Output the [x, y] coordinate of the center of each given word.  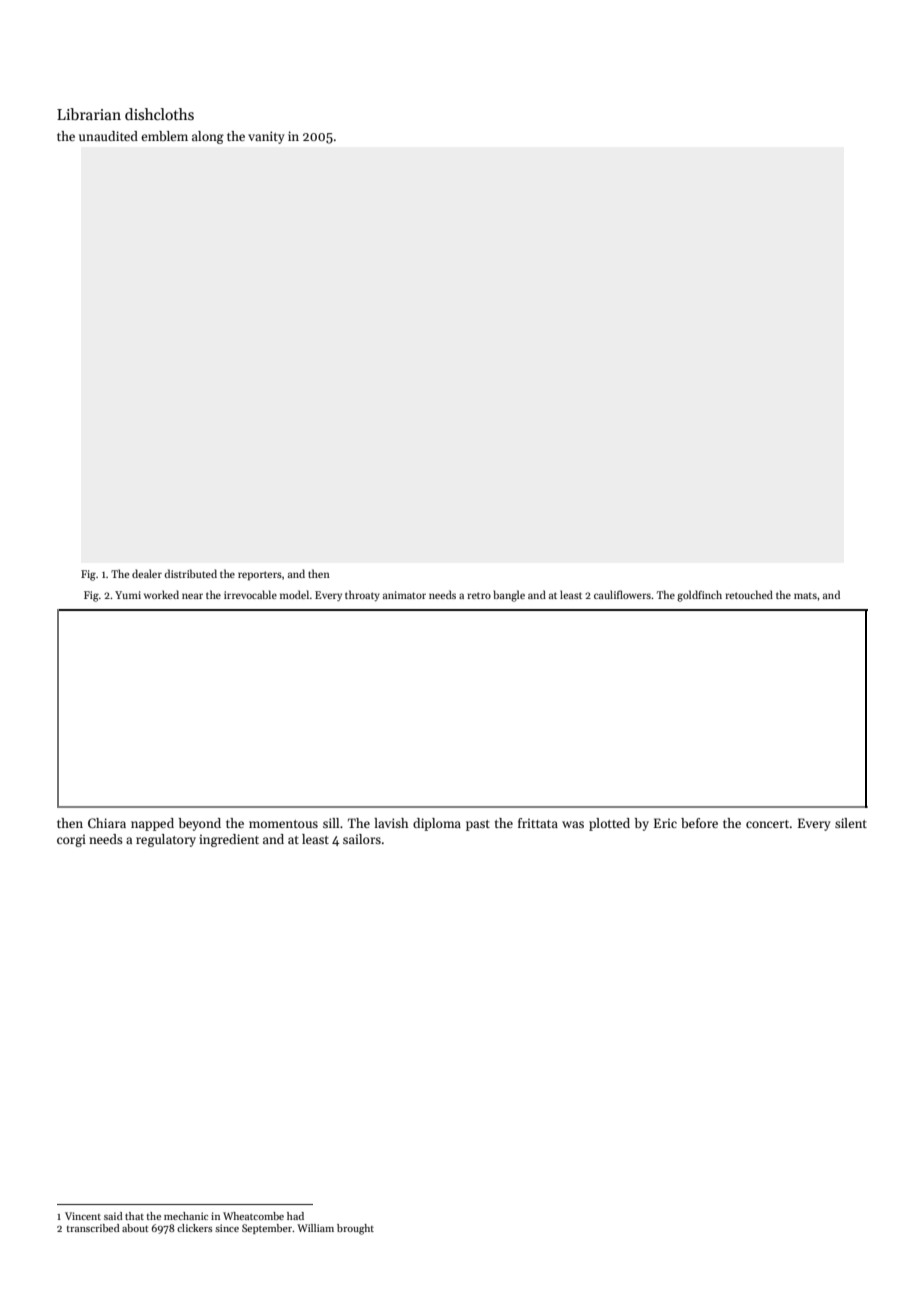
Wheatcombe [253, 1216]
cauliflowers [622, 594]
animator [404, 595]
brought [355, 1229]
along [208, 137]
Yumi [128, 595]
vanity [266, 137]
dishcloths [159, 114]
